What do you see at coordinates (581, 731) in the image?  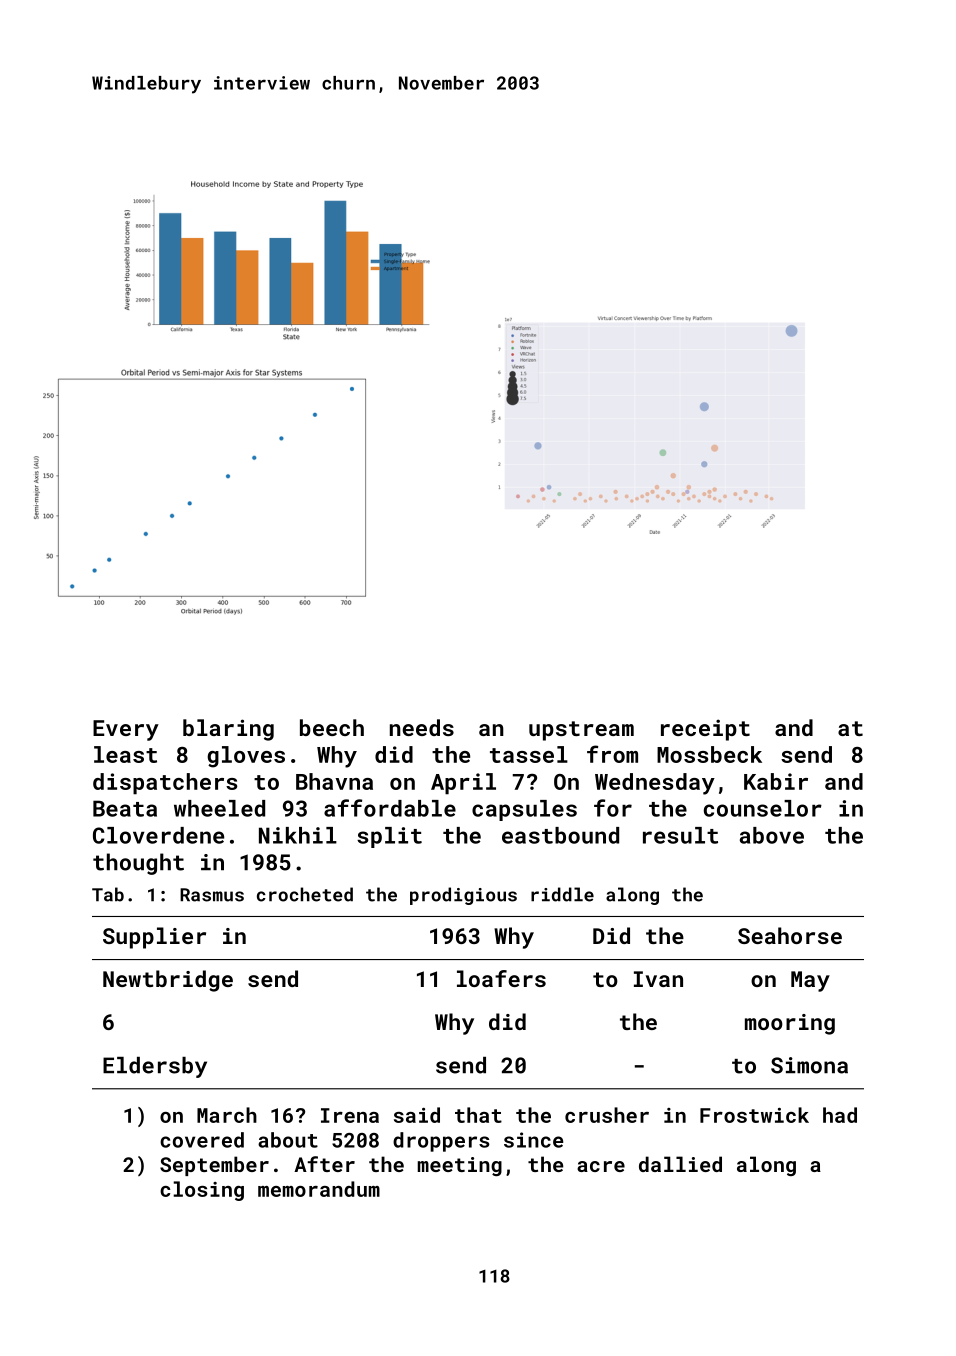 I see `upstream` at bounding box center [581, 731].
